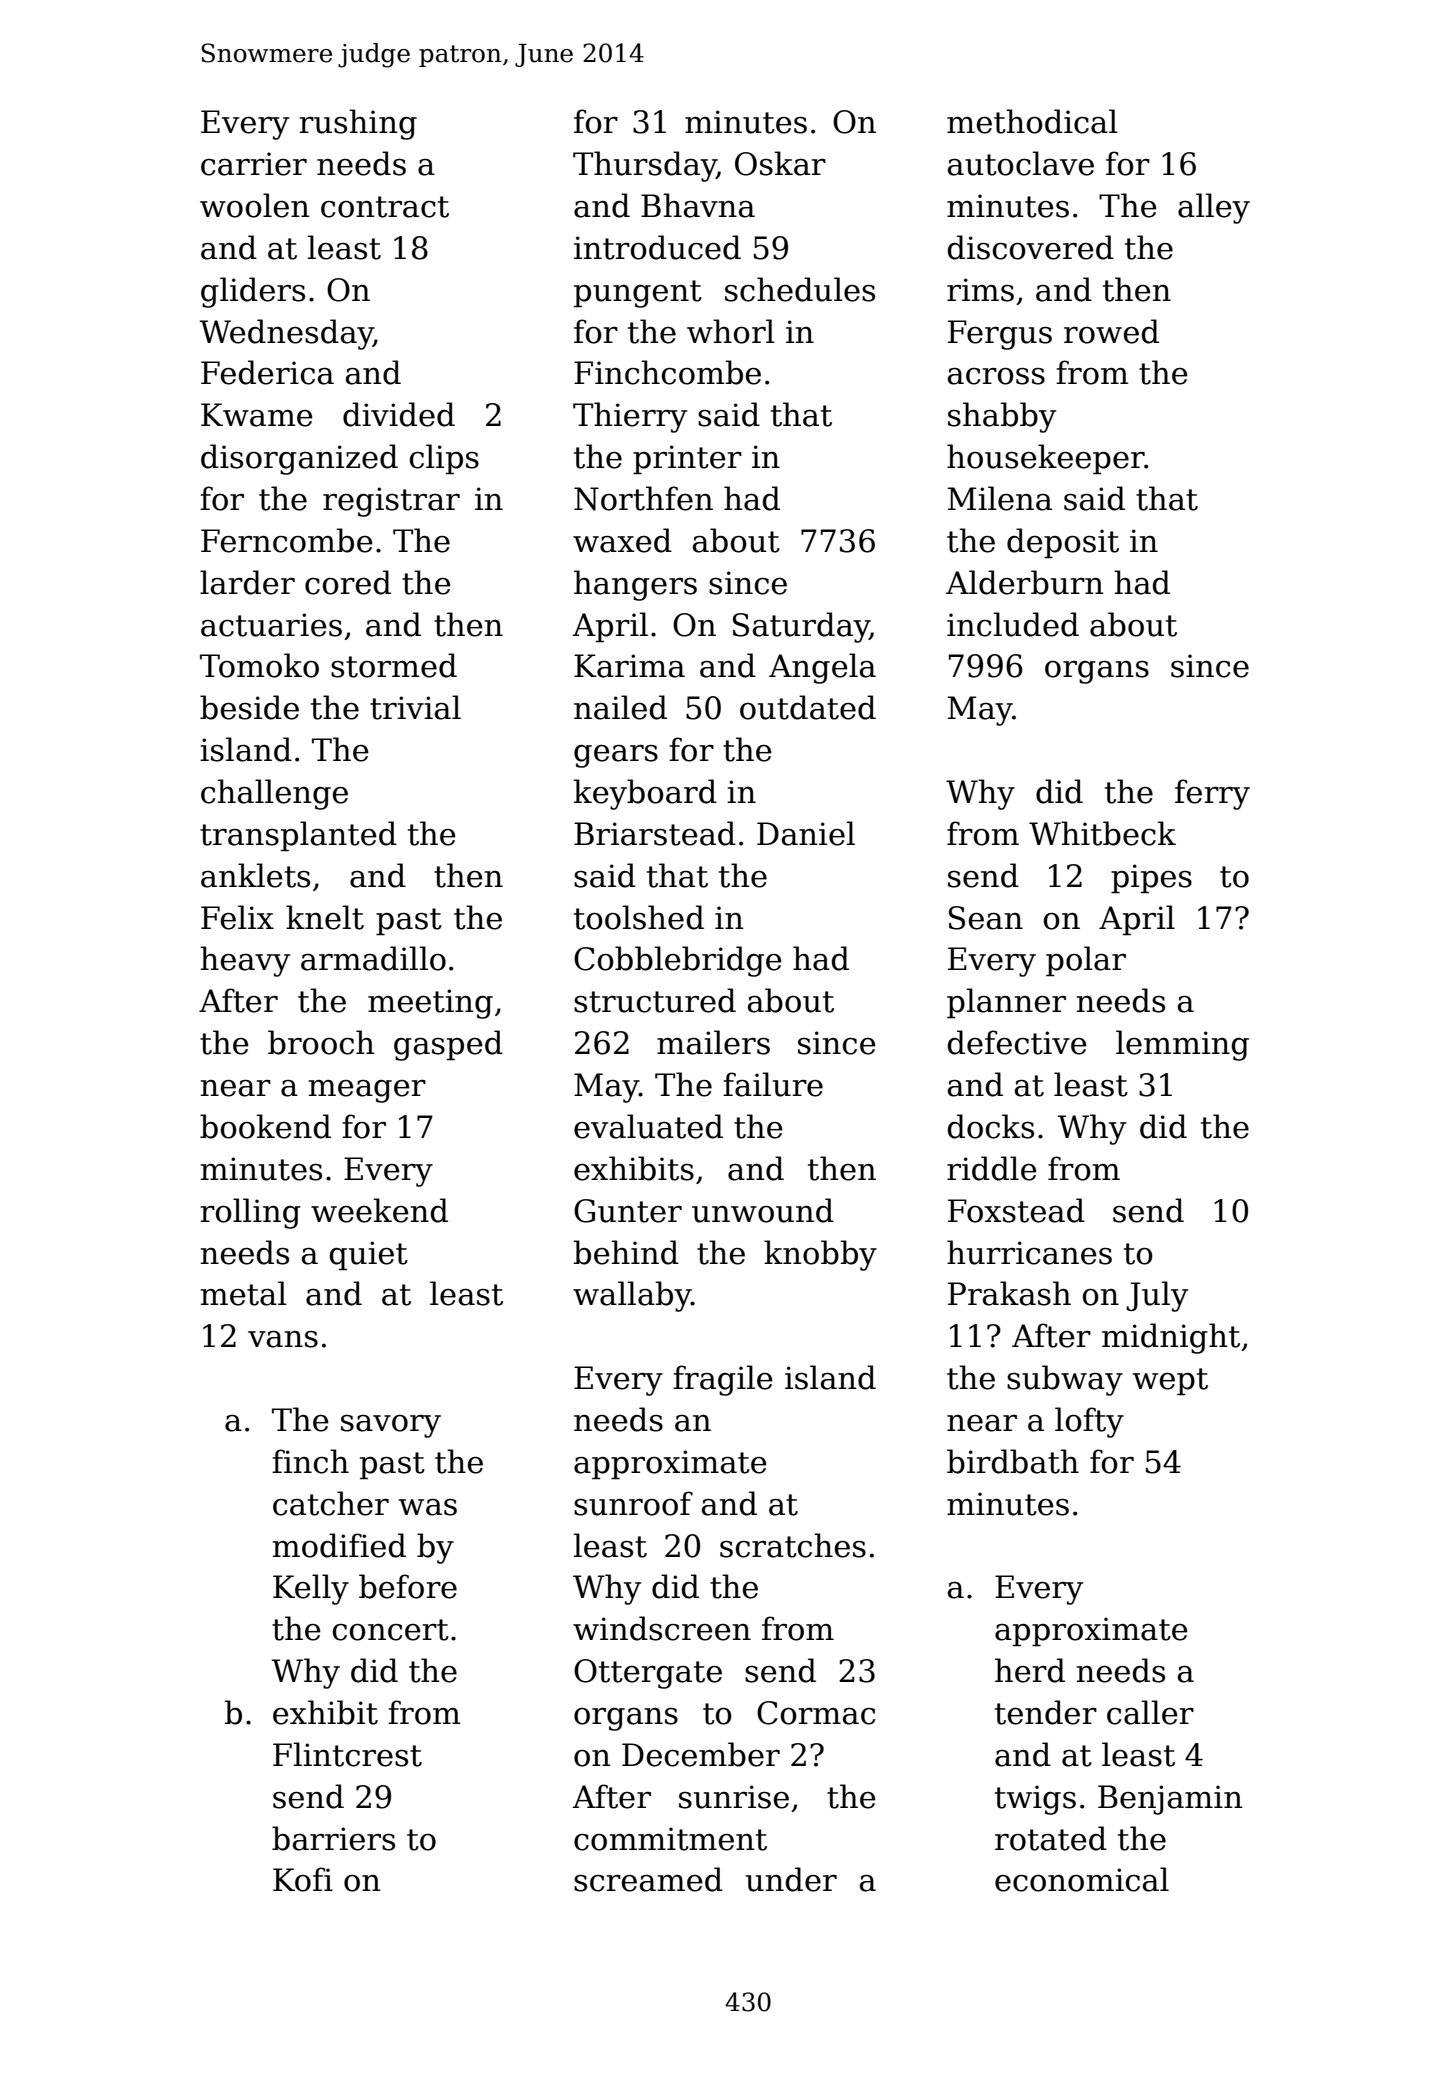 The image size is (1450, 2100). What do you see at coordinates (1102, 833) in the screenshot?
I see `Whitbeck` at bounding box center [1102, 833].
